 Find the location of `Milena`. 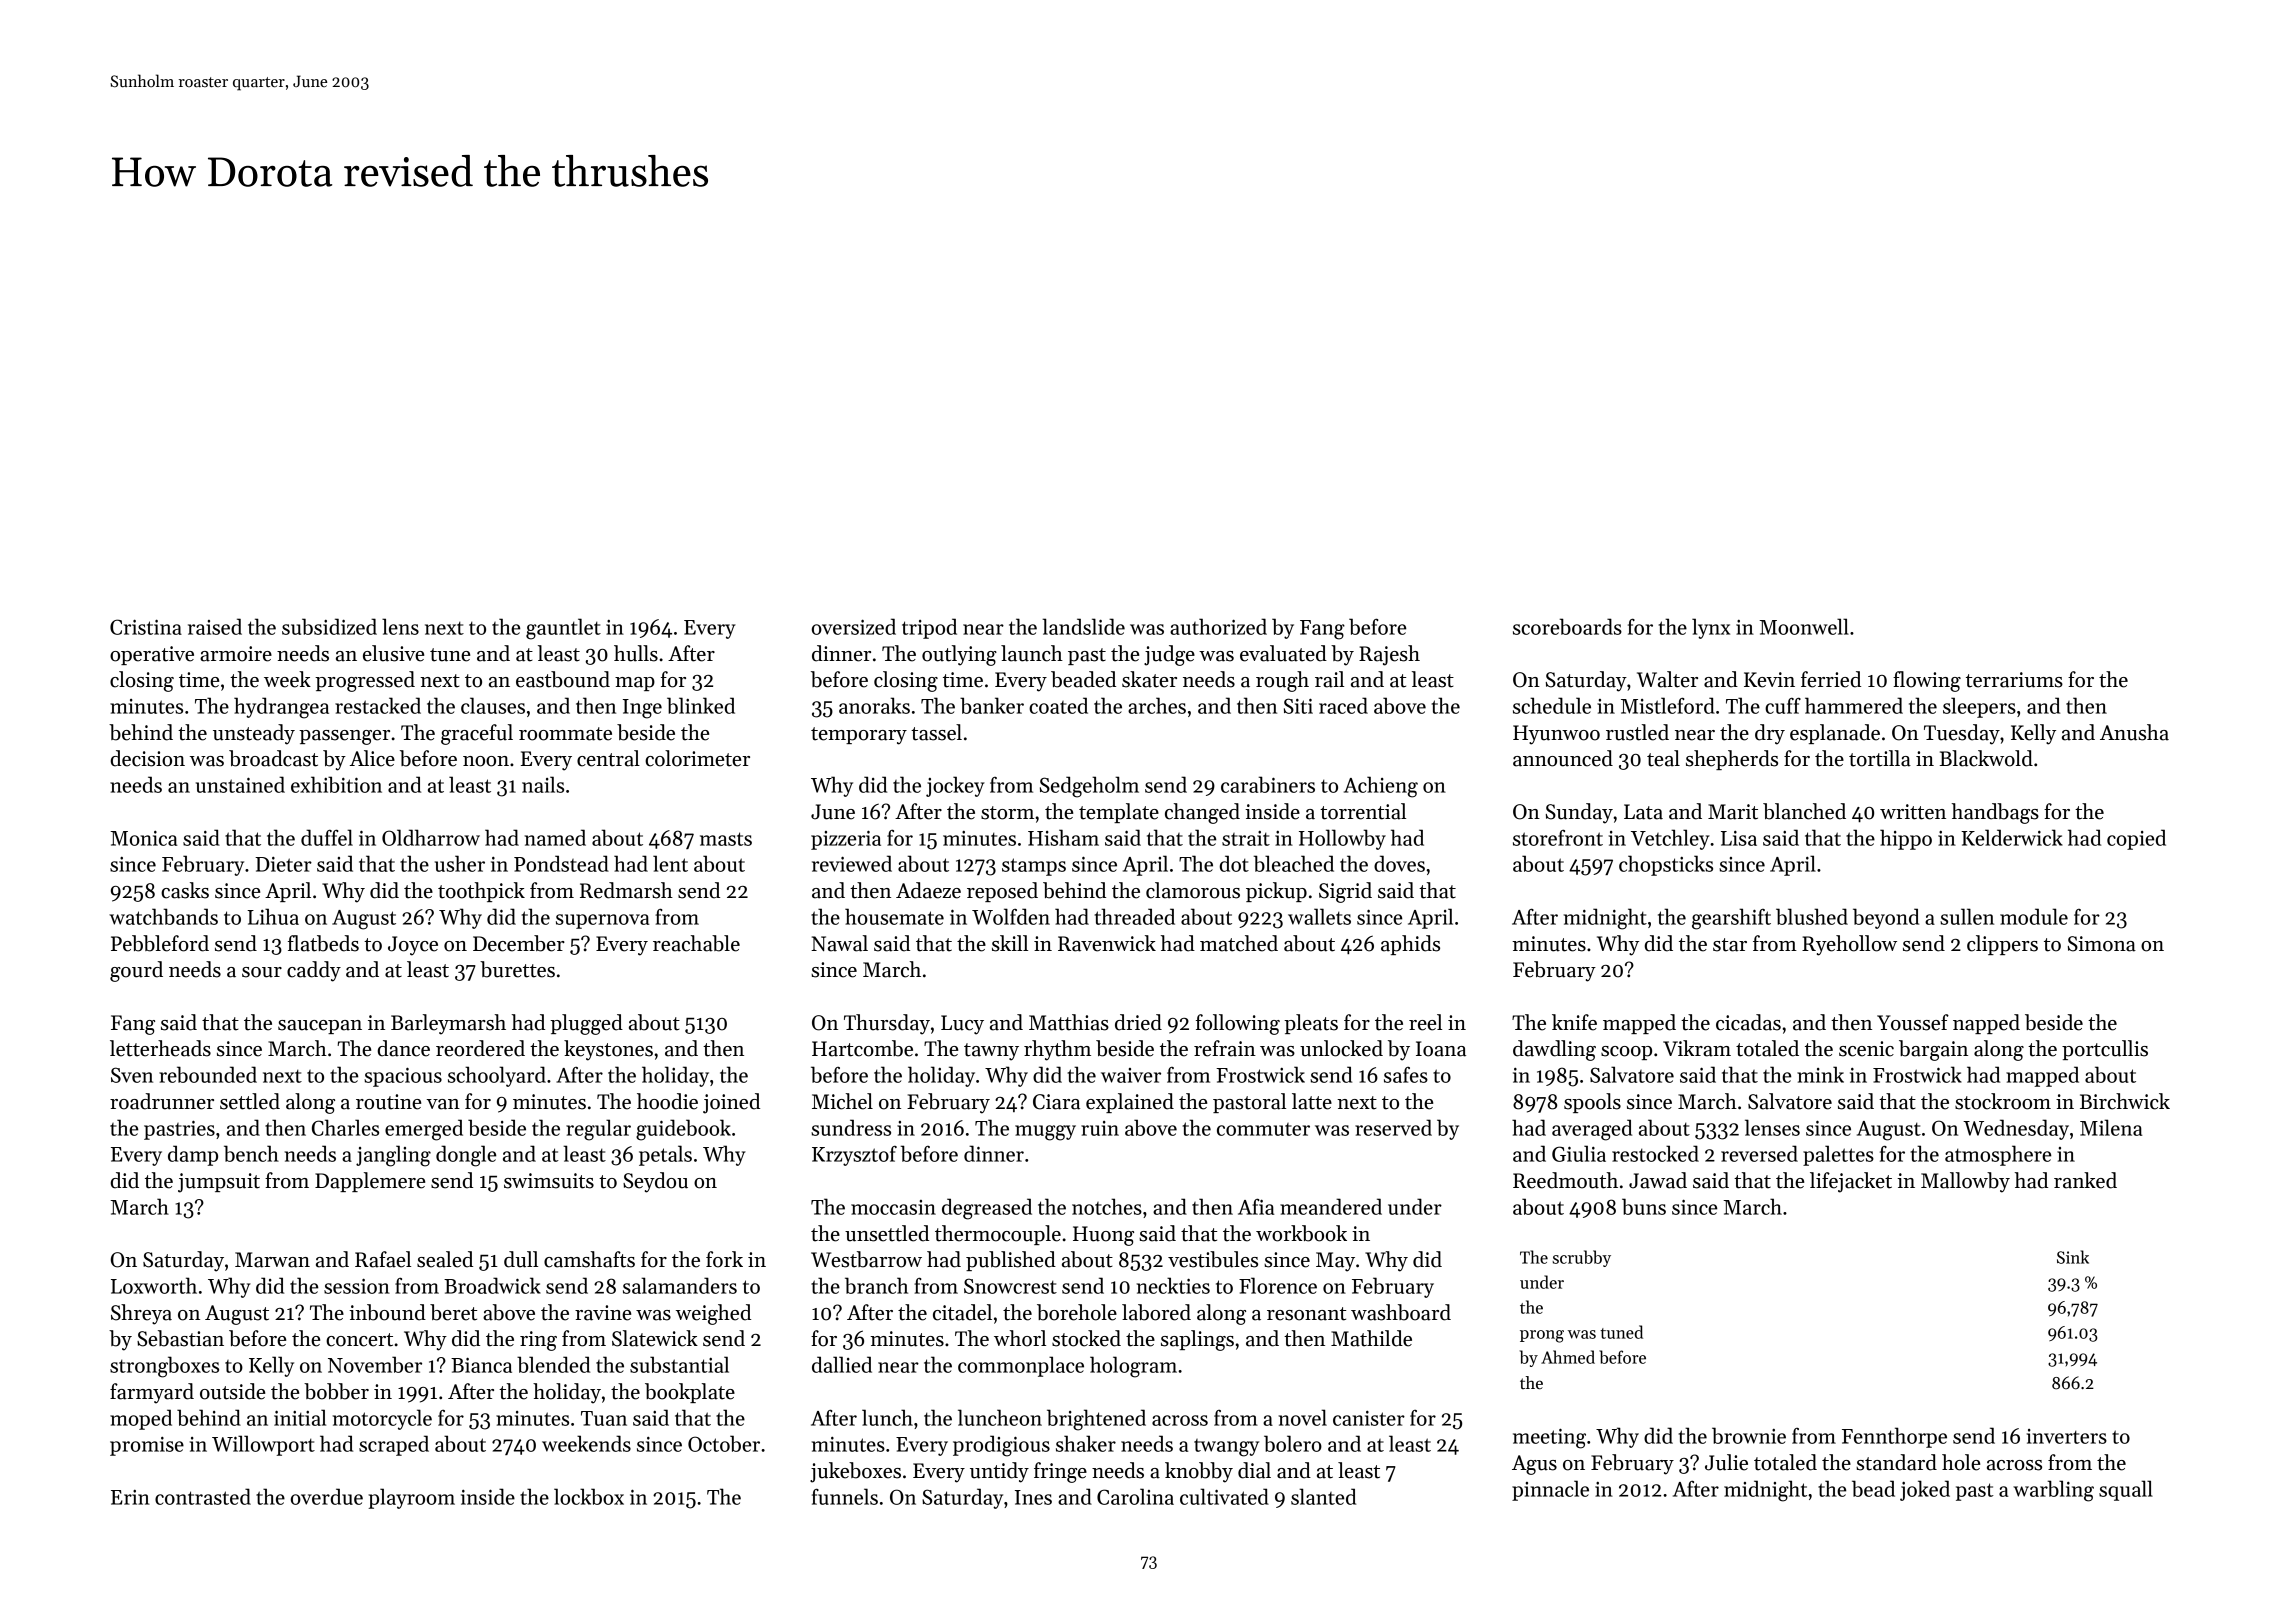

Milena is located at coordinates (2111, 1127).
